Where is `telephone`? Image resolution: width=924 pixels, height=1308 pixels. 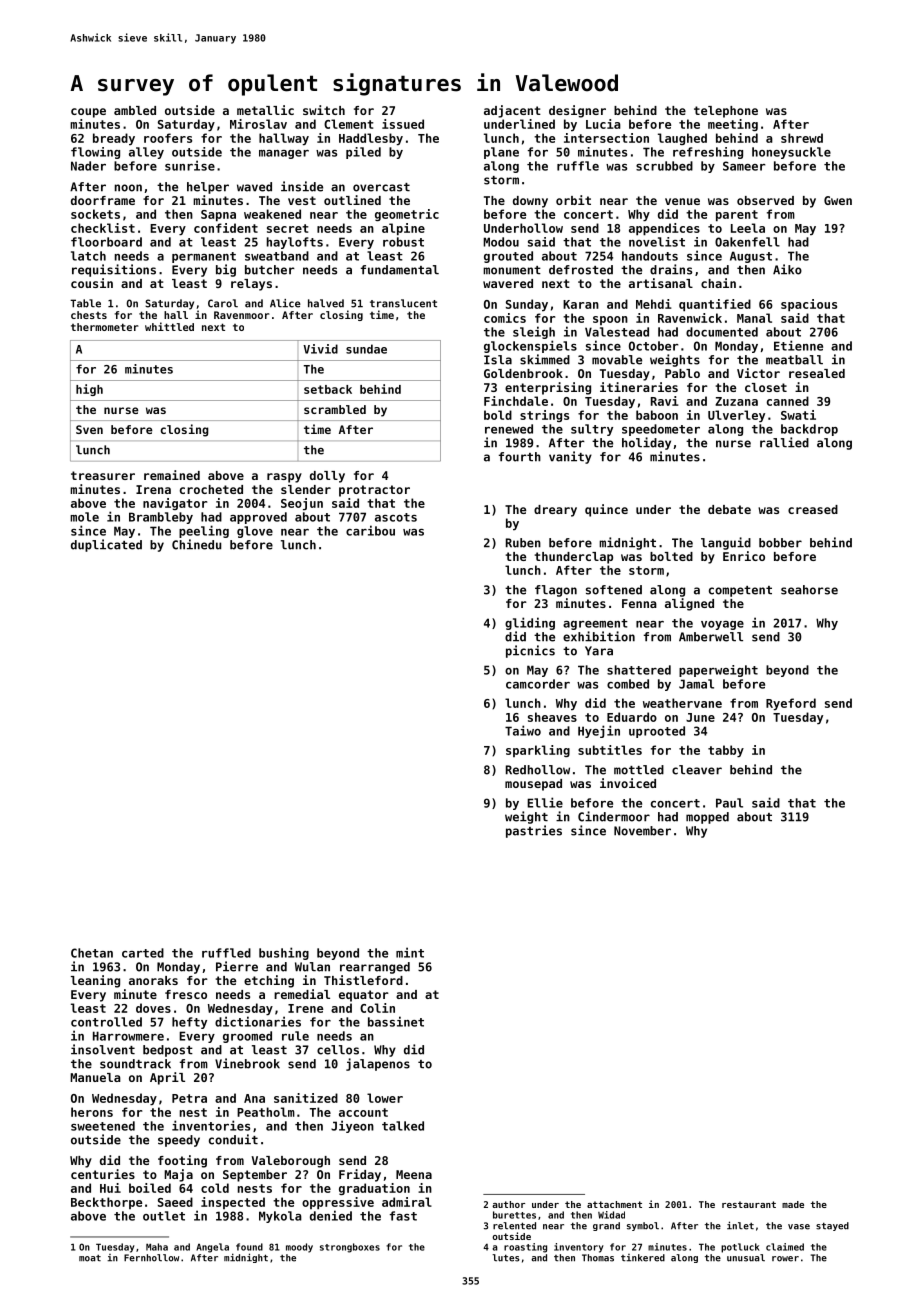 telephone is located at coordinates (726, 112).
